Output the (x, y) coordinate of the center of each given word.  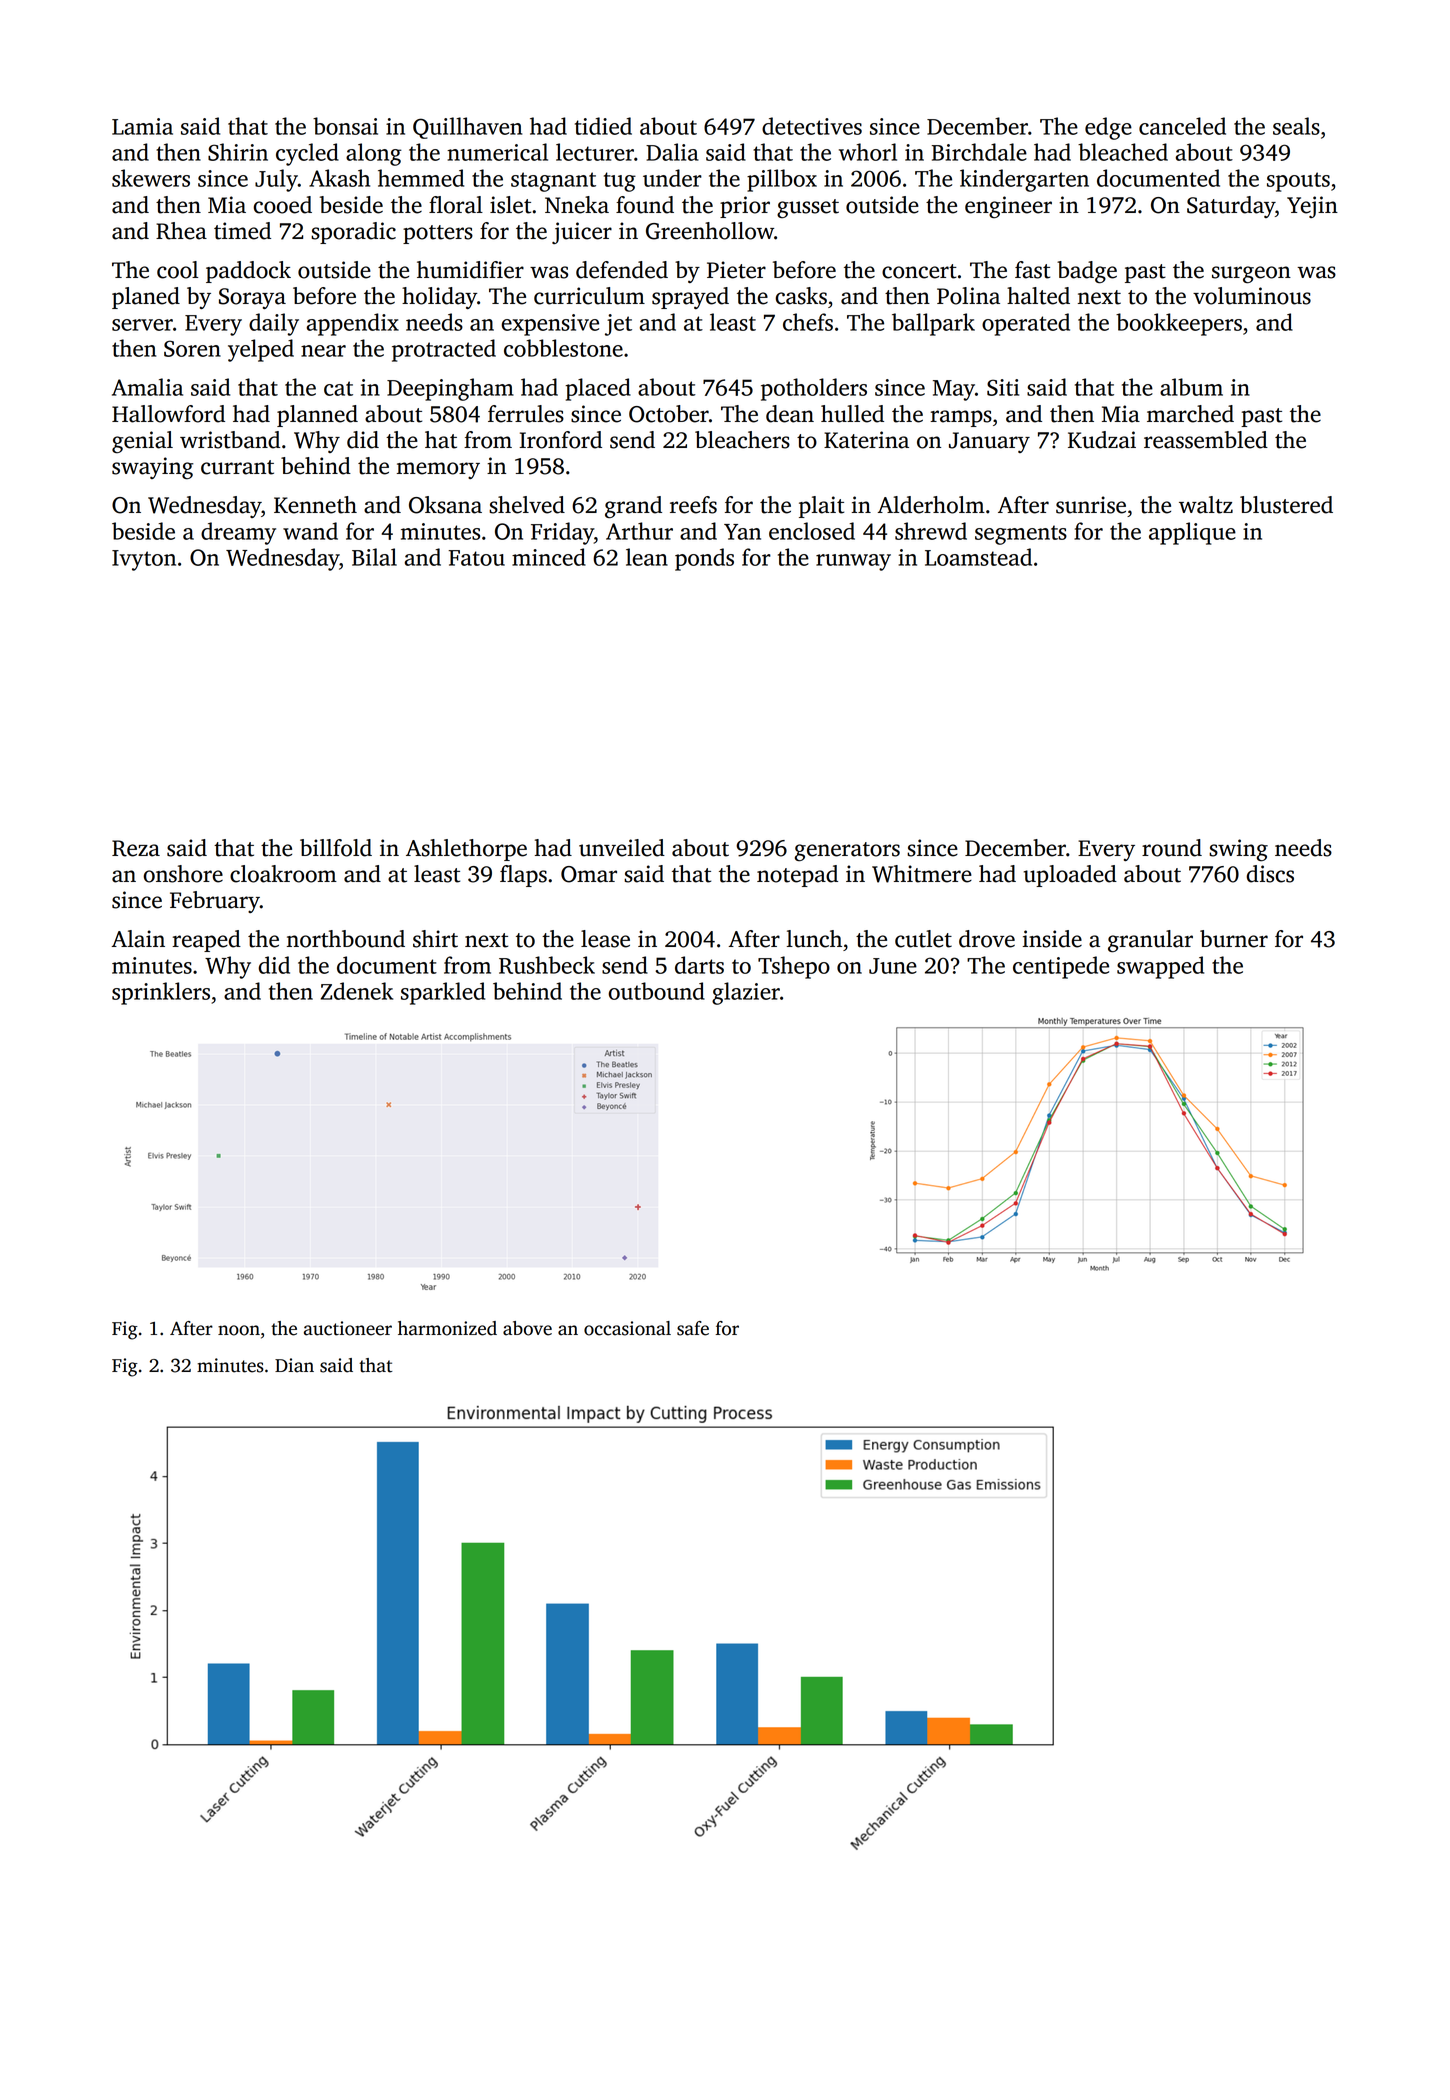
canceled (1182, 126)
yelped (261, 350)
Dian (294, 1365)
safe (693, 1328)
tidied (603, 126)
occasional (627, 1328)
